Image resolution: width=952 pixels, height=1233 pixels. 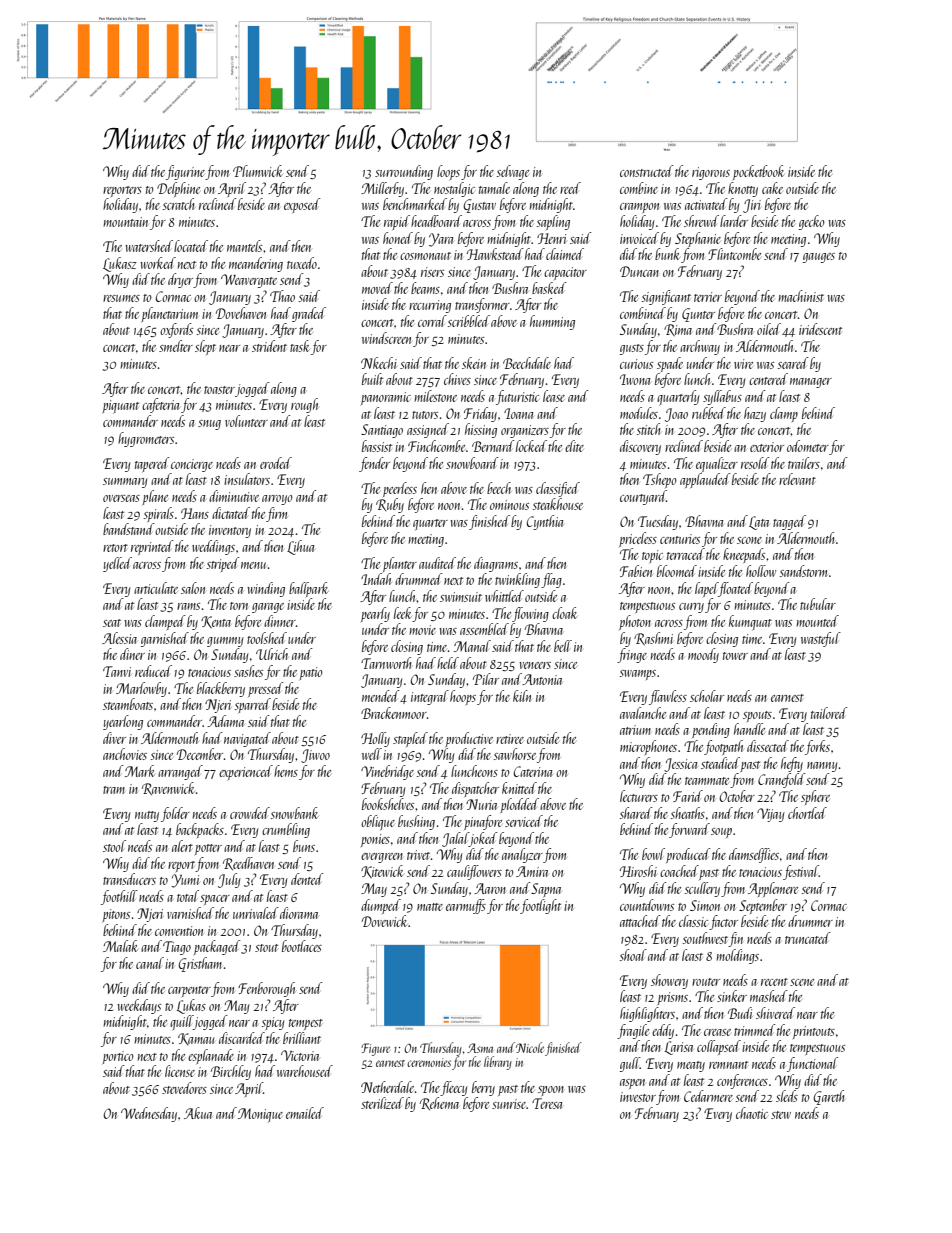 What do you see at coordinates (519, 805) in the image?
I see `plodded` at bounding box center [519, 805].
